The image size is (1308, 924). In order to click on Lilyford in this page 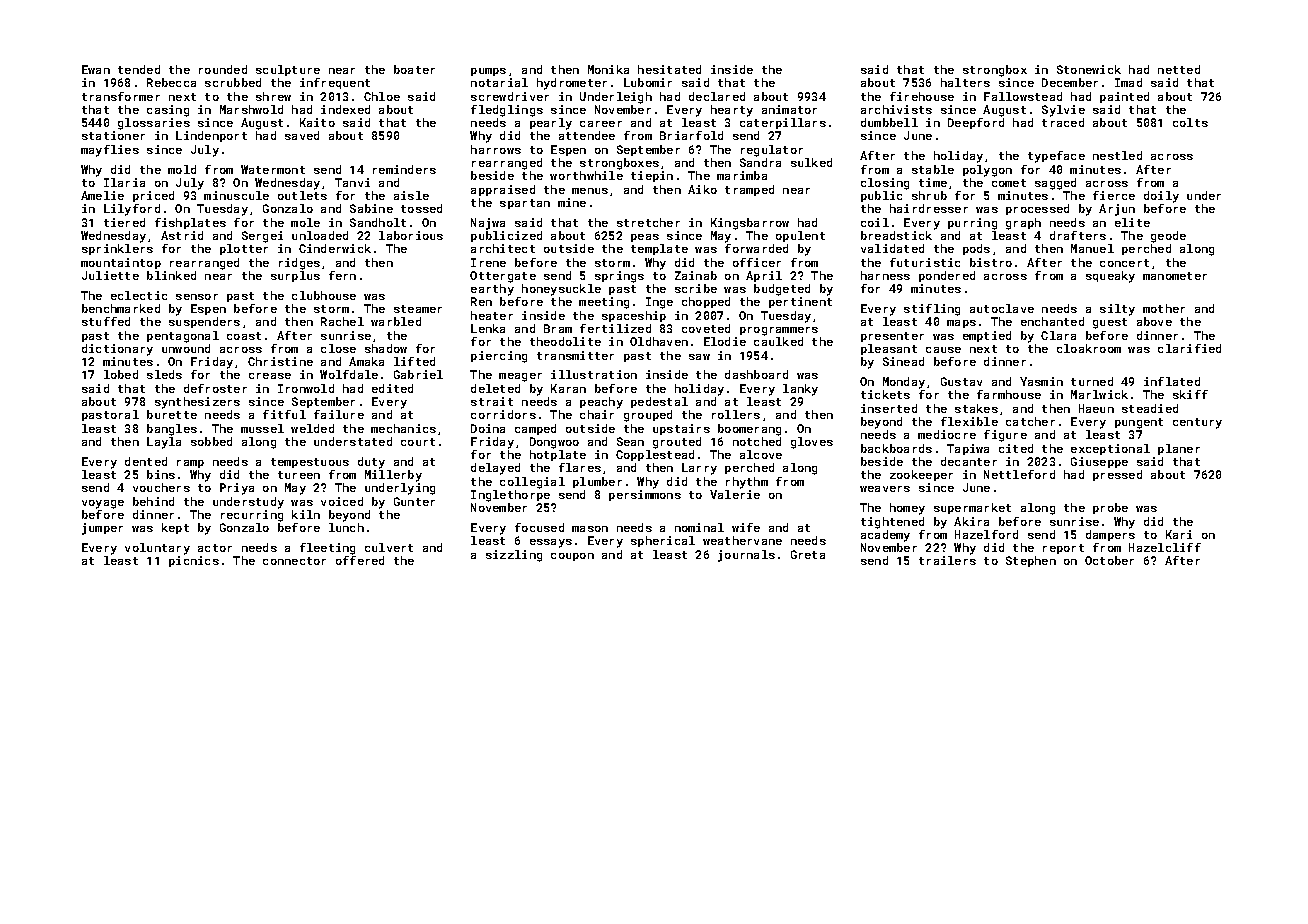, I will do `click(132, 210)`.
